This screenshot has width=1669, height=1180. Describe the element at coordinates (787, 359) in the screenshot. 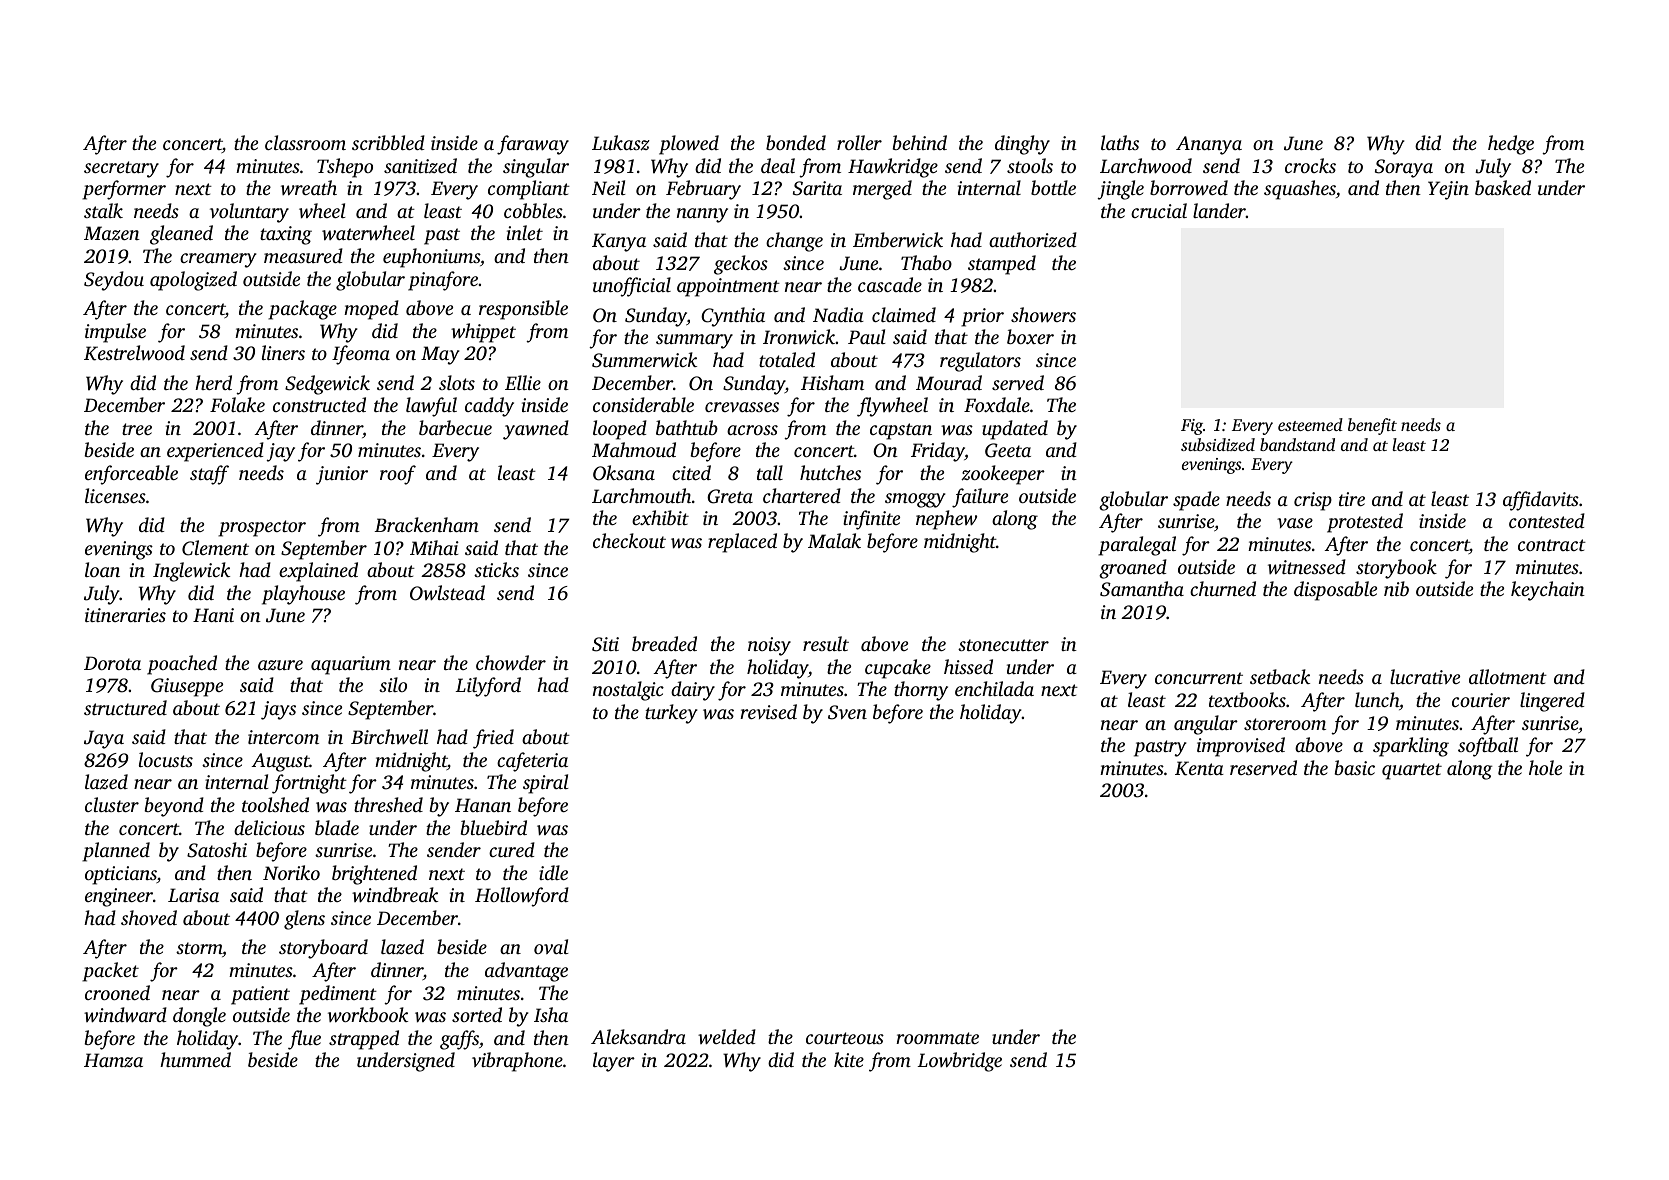

I see `totaled` at that location.
